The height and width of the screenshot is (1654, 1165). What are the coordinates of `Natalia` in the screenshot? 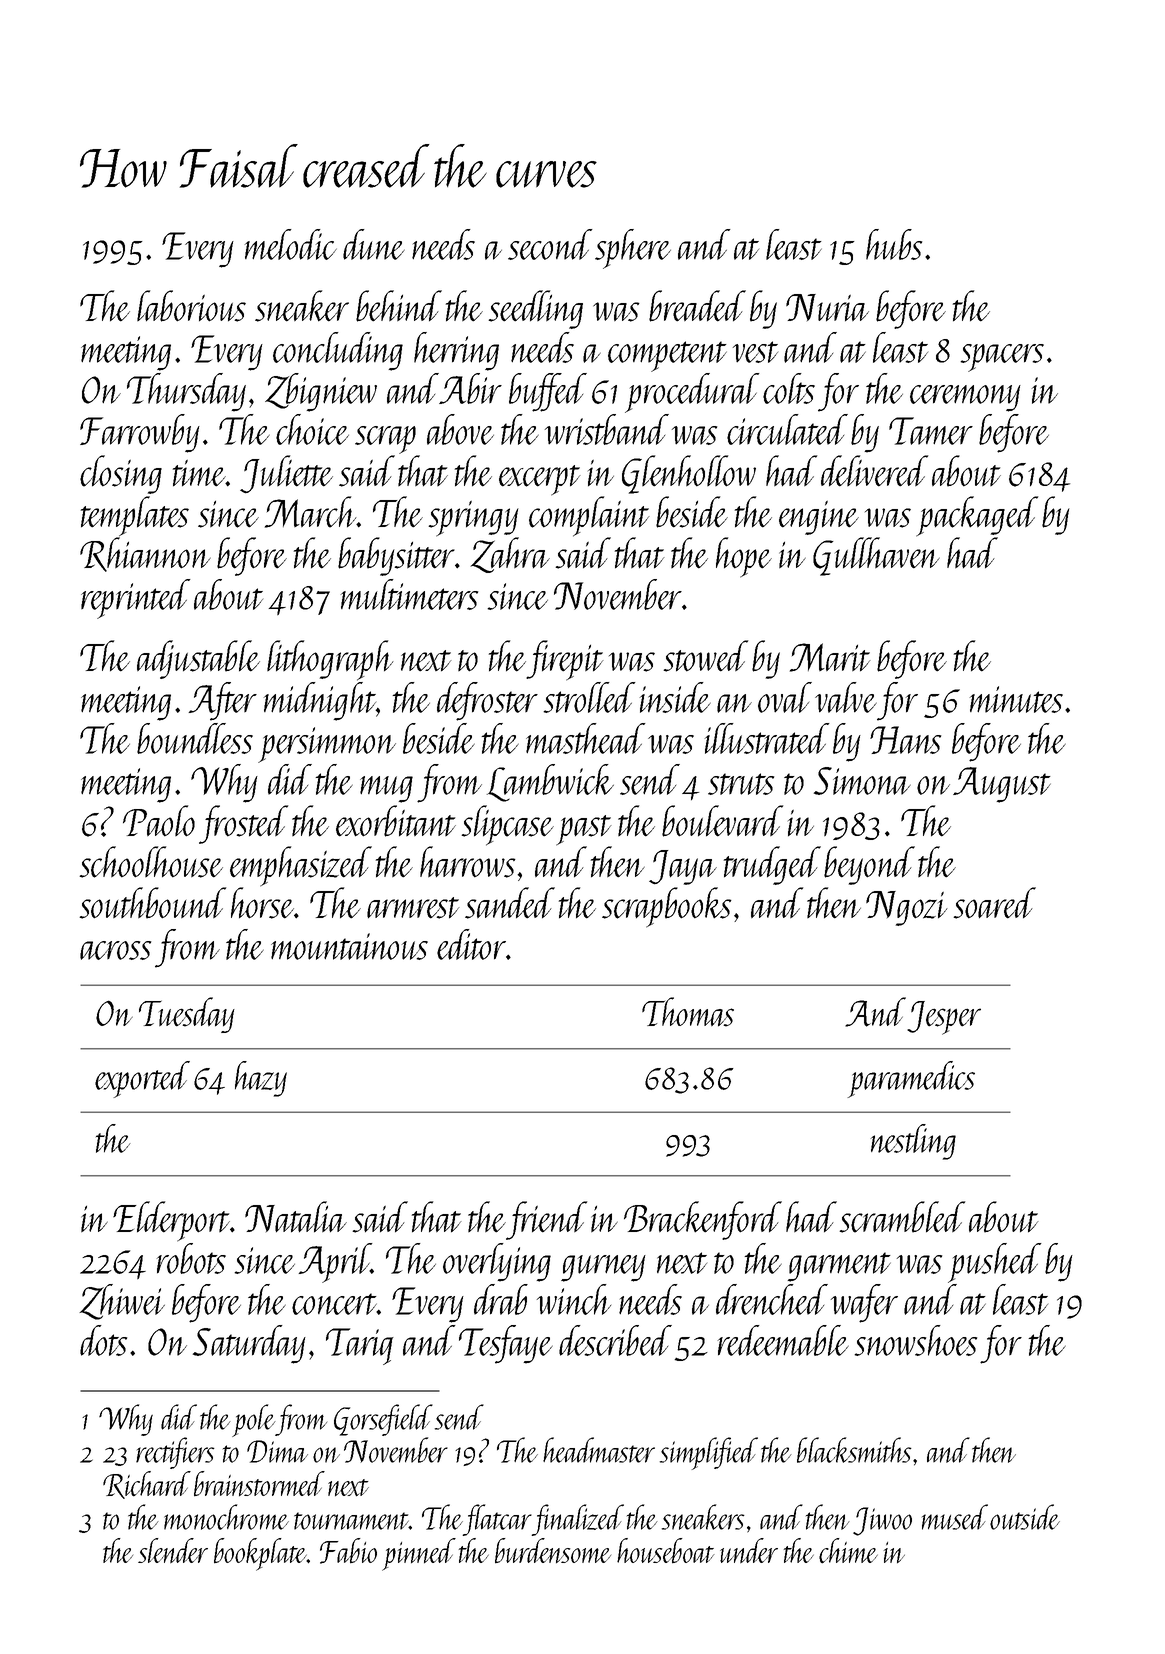 It's located at (296, 1217).
